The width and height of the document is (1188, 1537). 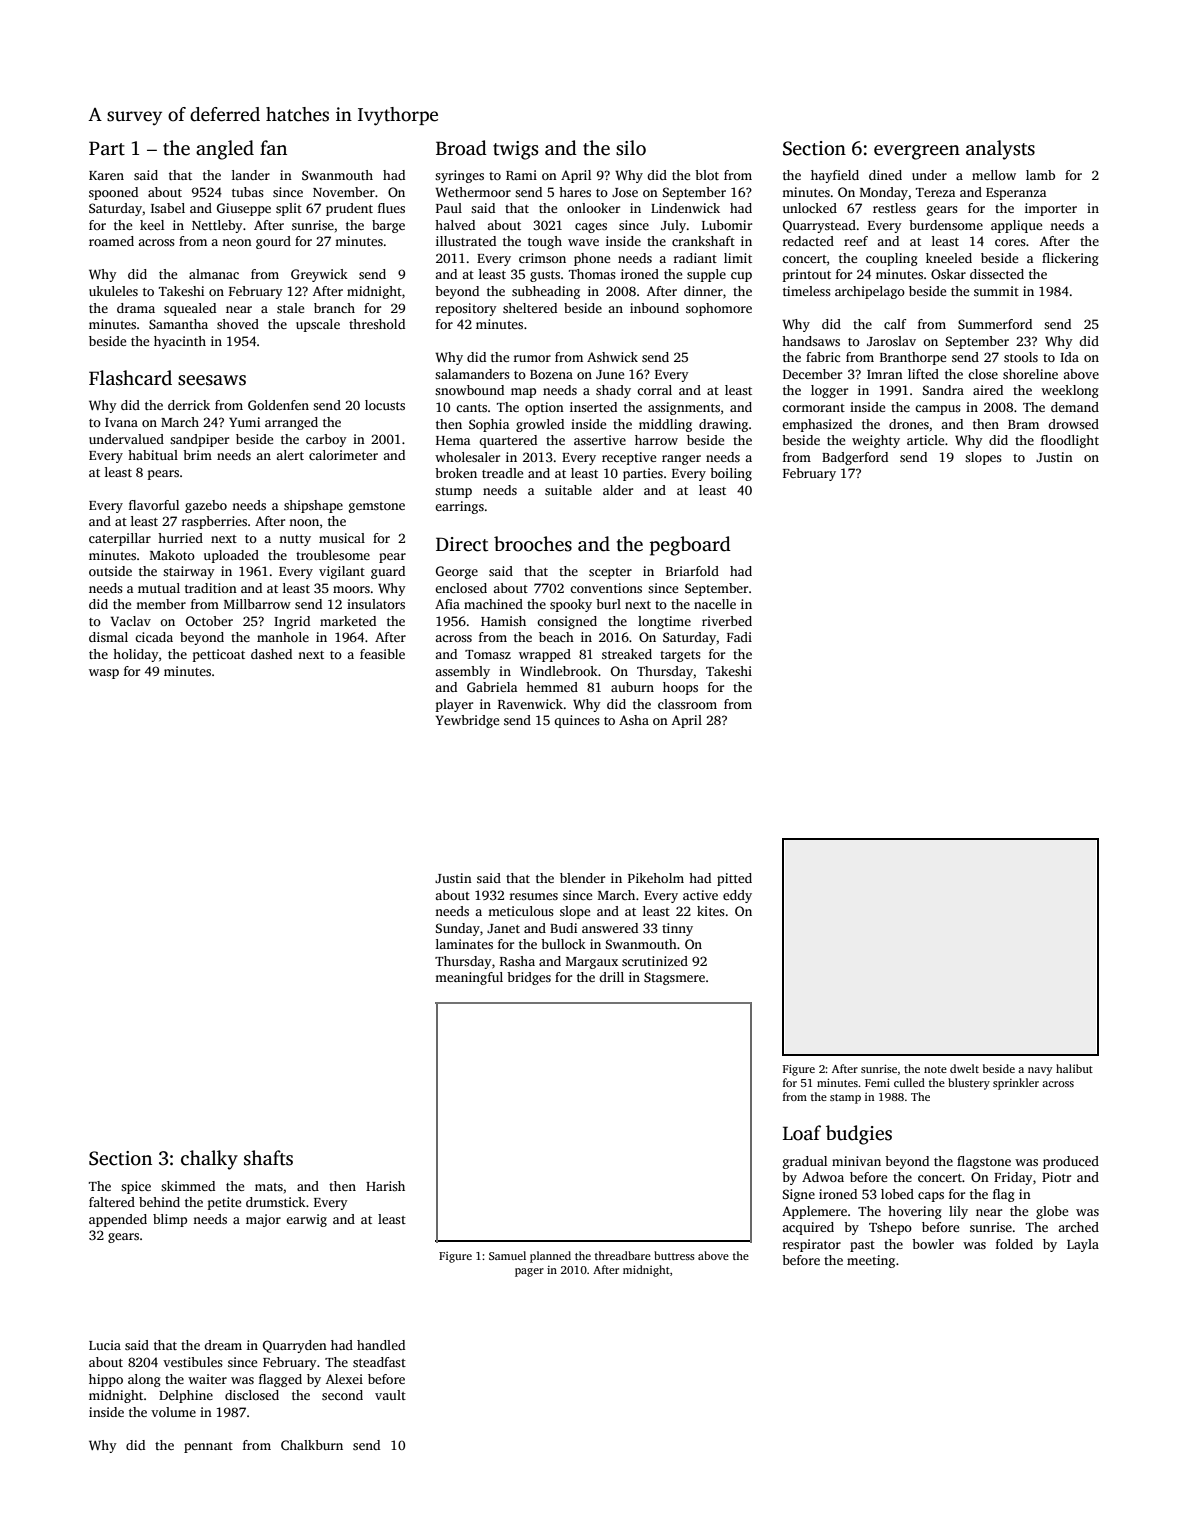 I want to click on silo, so click(x=631, y=148).
